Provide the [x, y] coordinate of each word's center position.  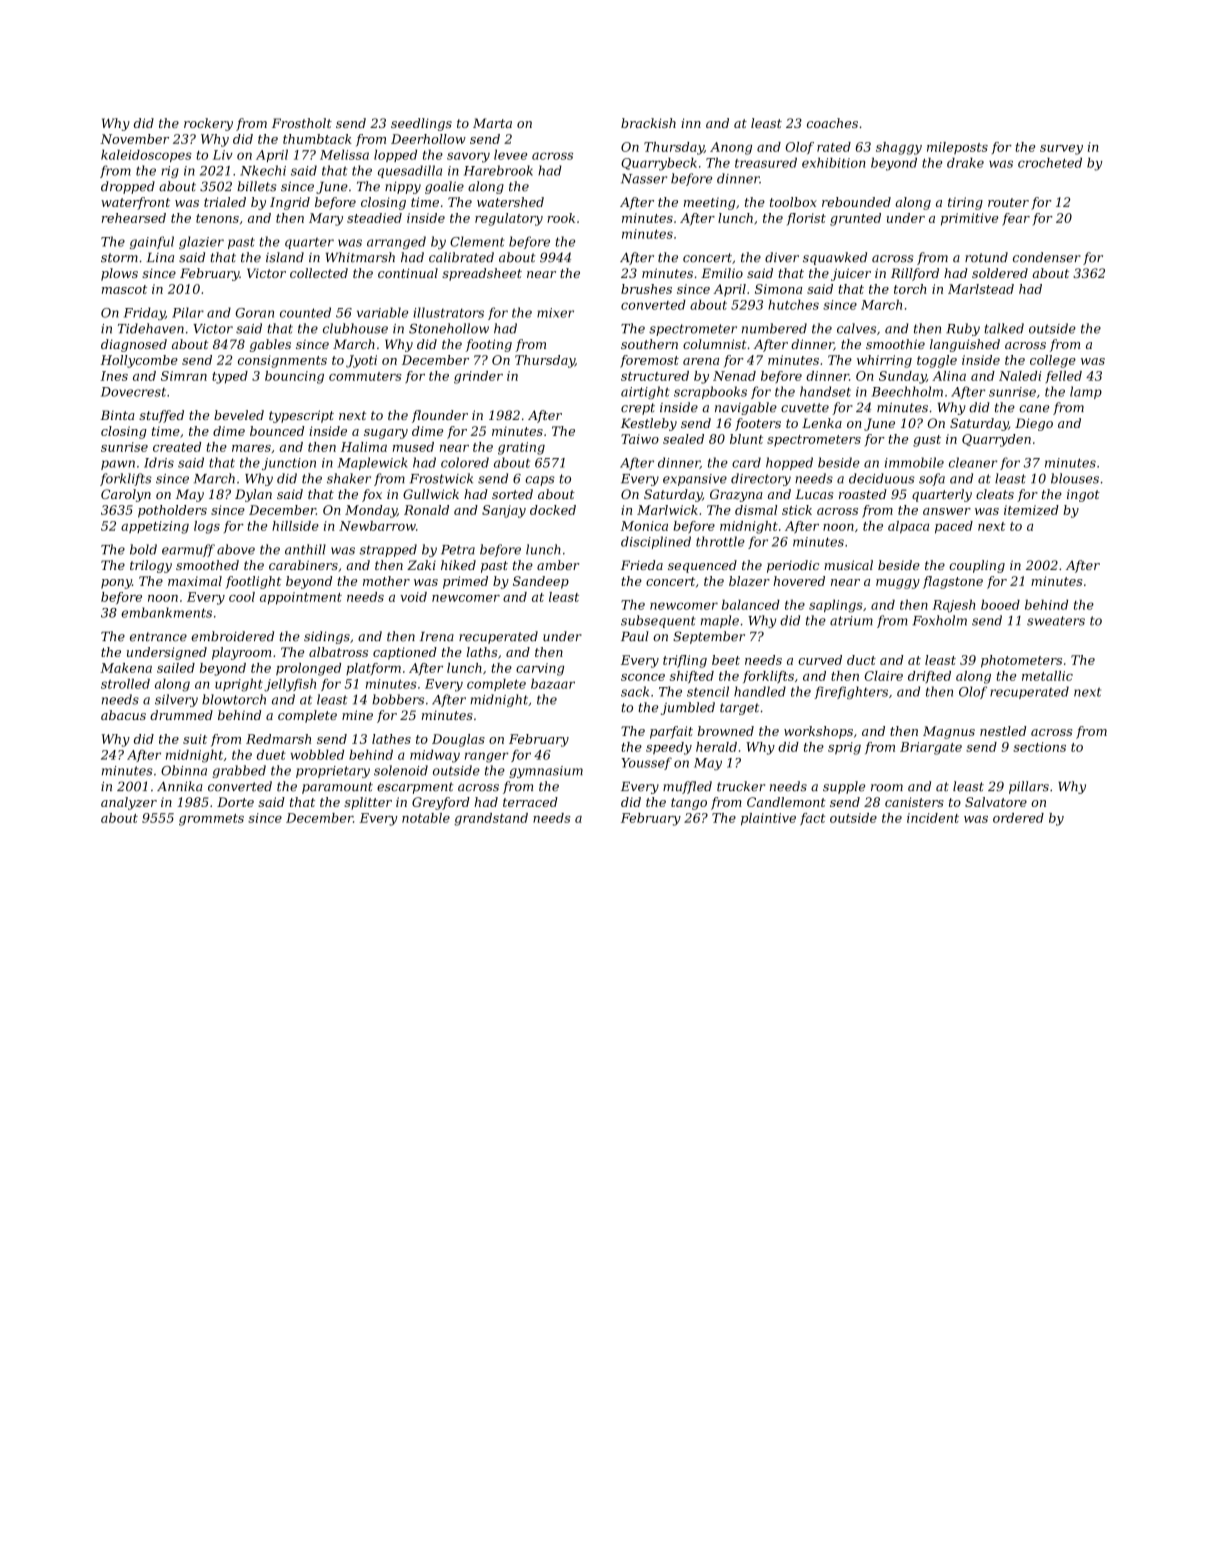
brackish [648, 123]
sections [1039, 747]
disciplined [656, 542]
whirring [884, 361]
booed [1000, 604]
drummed [181, 715]
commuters [365, 376]
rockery [208, 124]
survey [1061, 150]
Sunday [902, 377]
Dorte [235, 802]
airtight [645, 392]
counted [305, 312]
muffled [687, 787]
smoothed [207, 565]
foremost [649, 361]
